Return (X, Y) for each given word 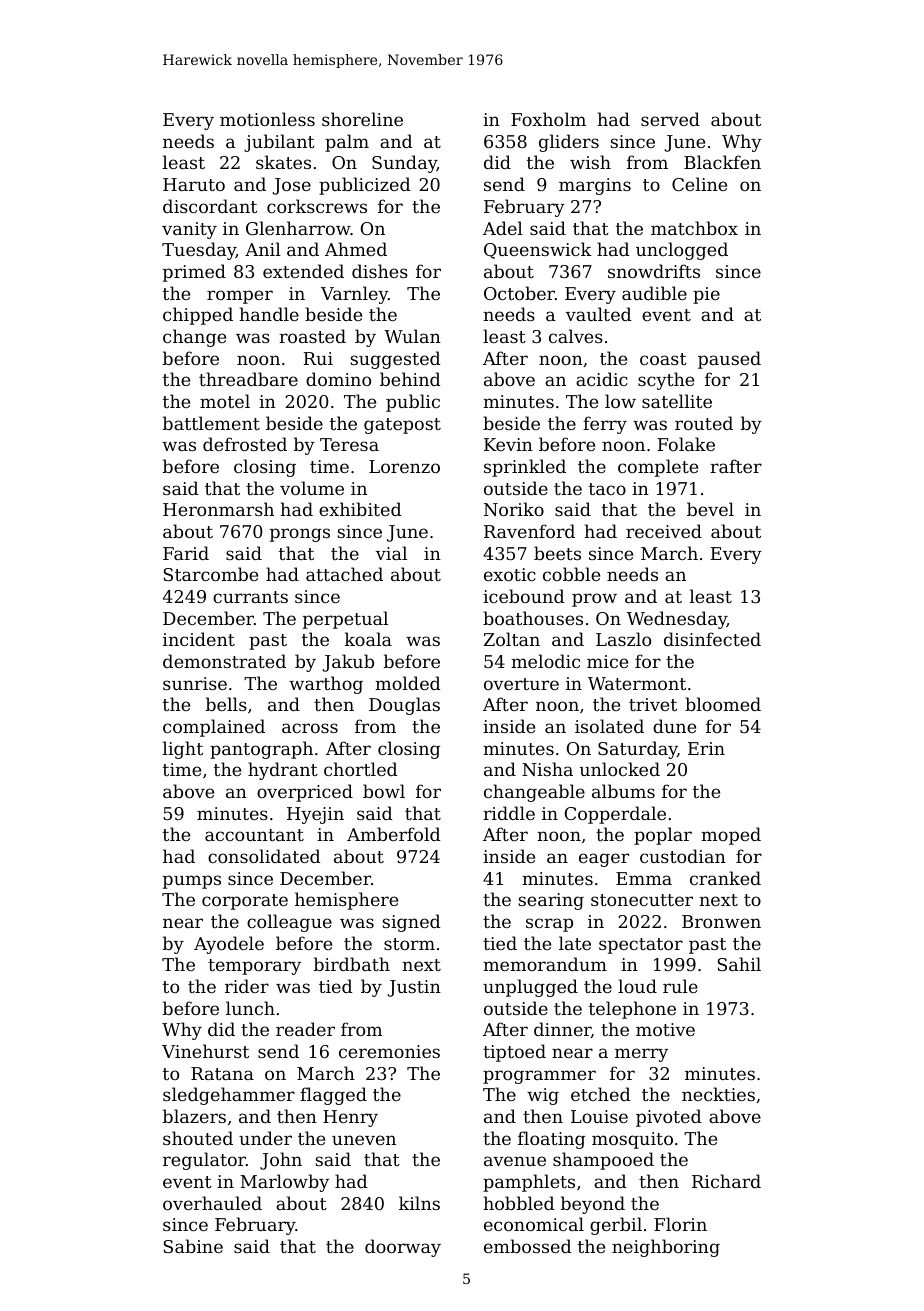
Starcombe (211, 574)
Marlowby (284, 1183)
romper (240, 297)
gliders (569, 143)
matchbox (694, 228)
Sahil (739, 964)
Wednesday (677, 620)
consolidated (264, 856)
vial (391, 553)
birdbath (352, 964)
